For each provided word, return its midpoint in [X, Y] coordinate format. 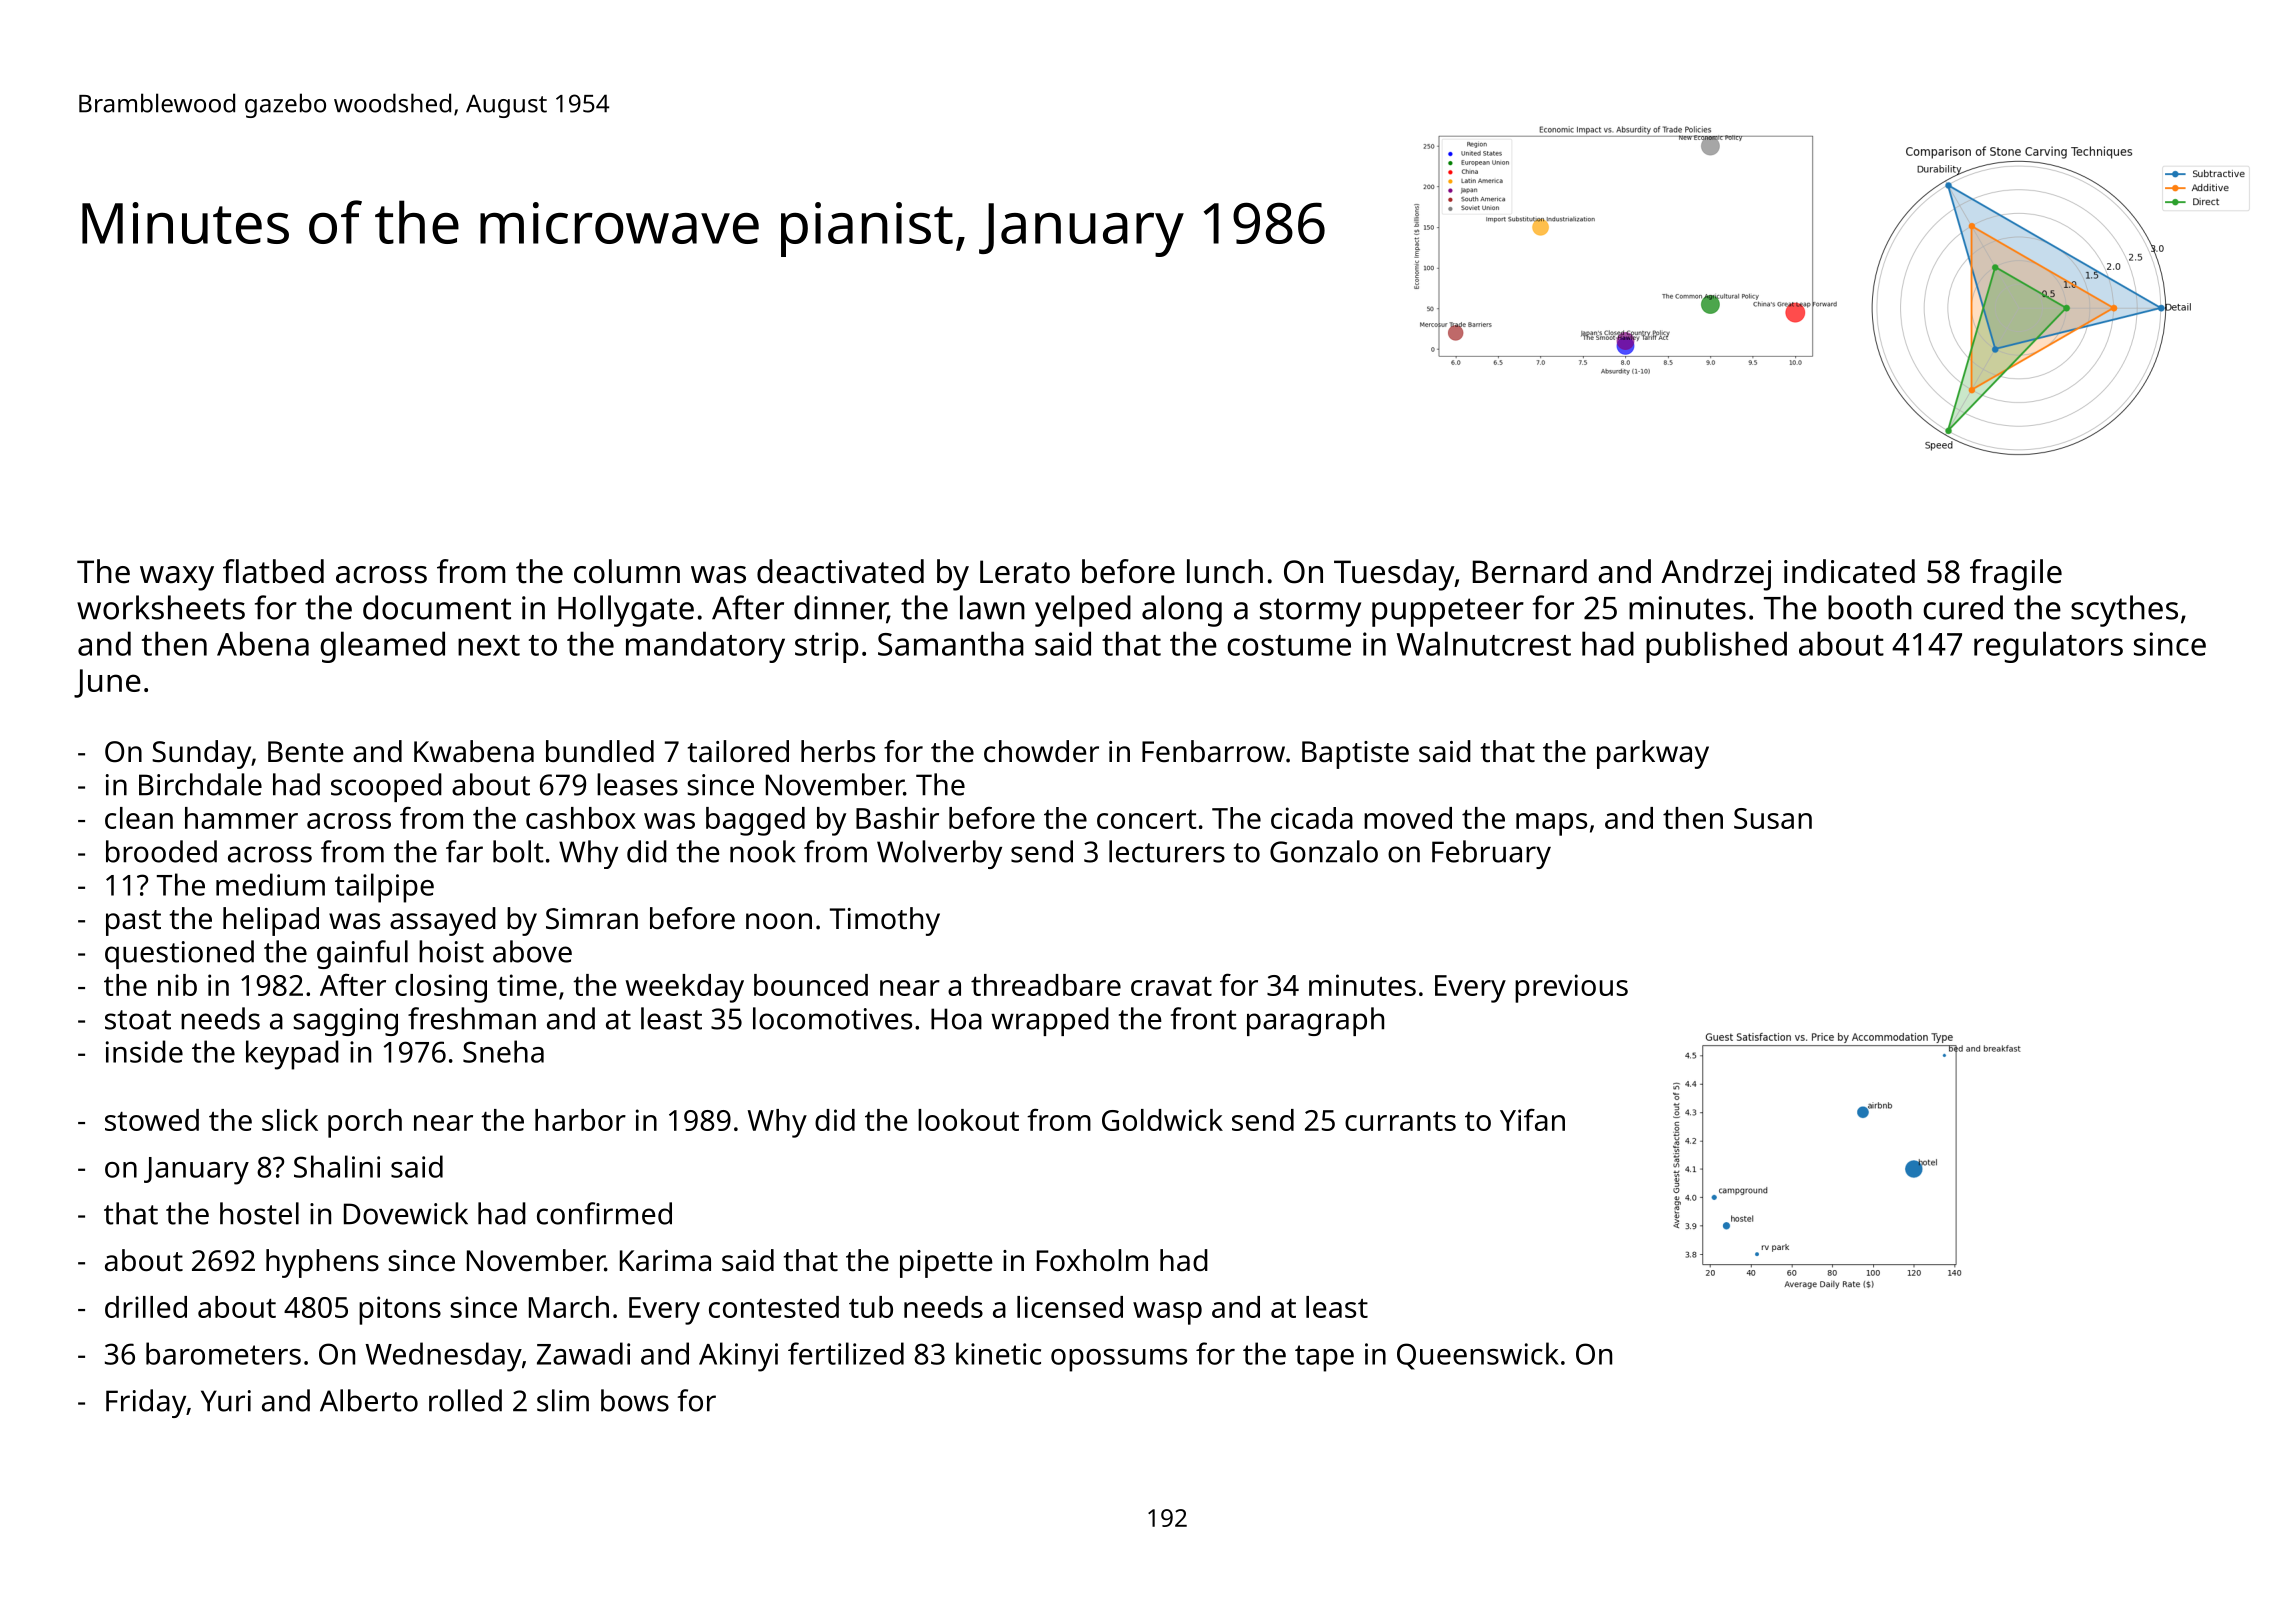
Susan [1773, 818]
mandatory [705, 647]
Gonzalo [1324, 851]
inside [144, 1051]
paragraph [1315, 1021]
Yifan [1532, 1119]
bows [635, 1400]
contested [774, 1307]
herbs [838, 751]
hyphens [322, 1263]
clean [139, 818]
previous [1571, 988]
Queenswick [1478, 1356]
